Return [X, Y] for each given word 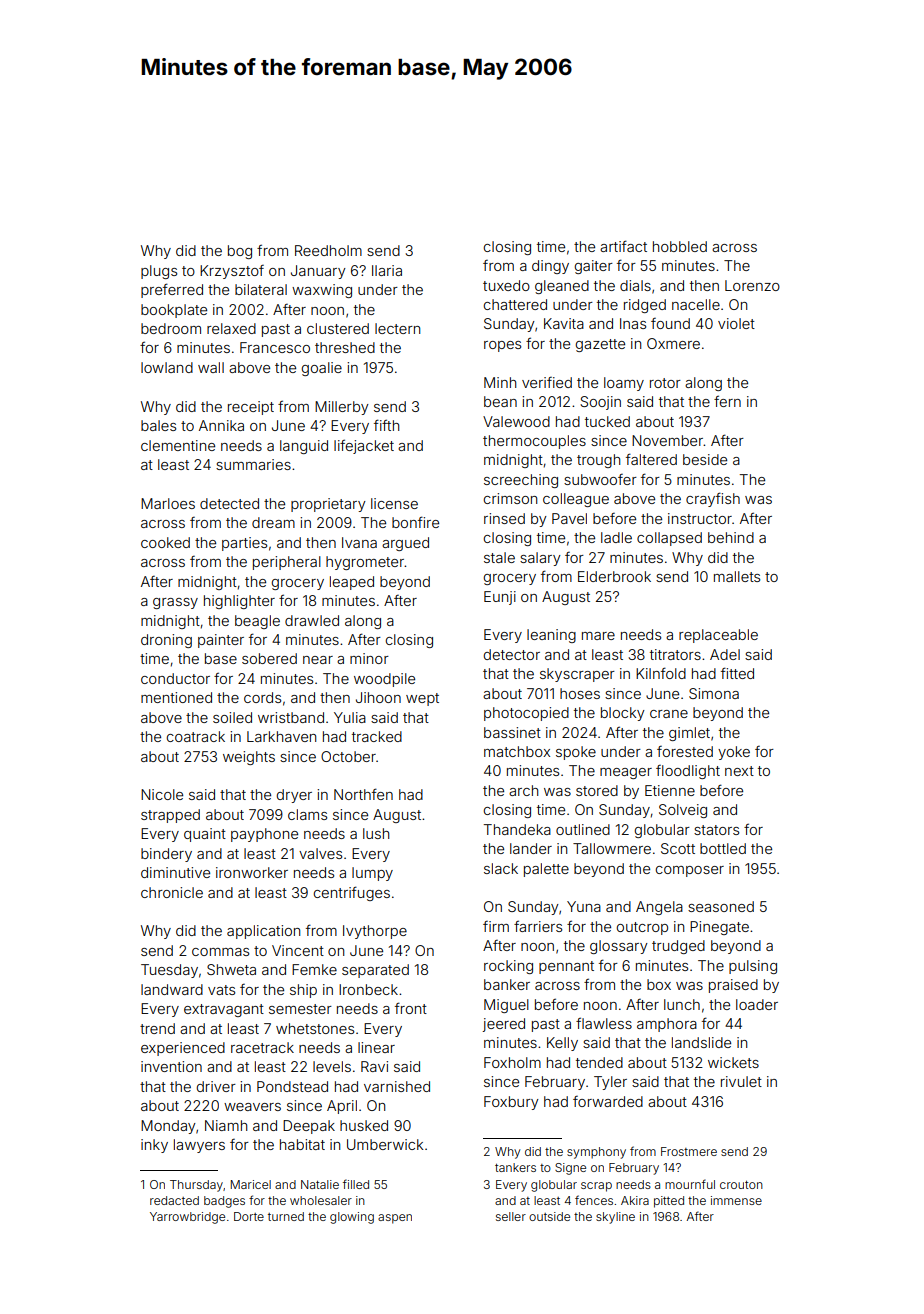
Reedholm [328, 250]
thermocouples [534, 442]
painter [221, 641]
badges [224, 1202]
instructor [700, 518]
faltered [651, 459]
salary [540, 559]
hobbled [680, 246]
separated [375, 971]
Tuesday [169, 971]
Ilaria [387, 270]
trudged [678, 947]
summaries [253, 464]
